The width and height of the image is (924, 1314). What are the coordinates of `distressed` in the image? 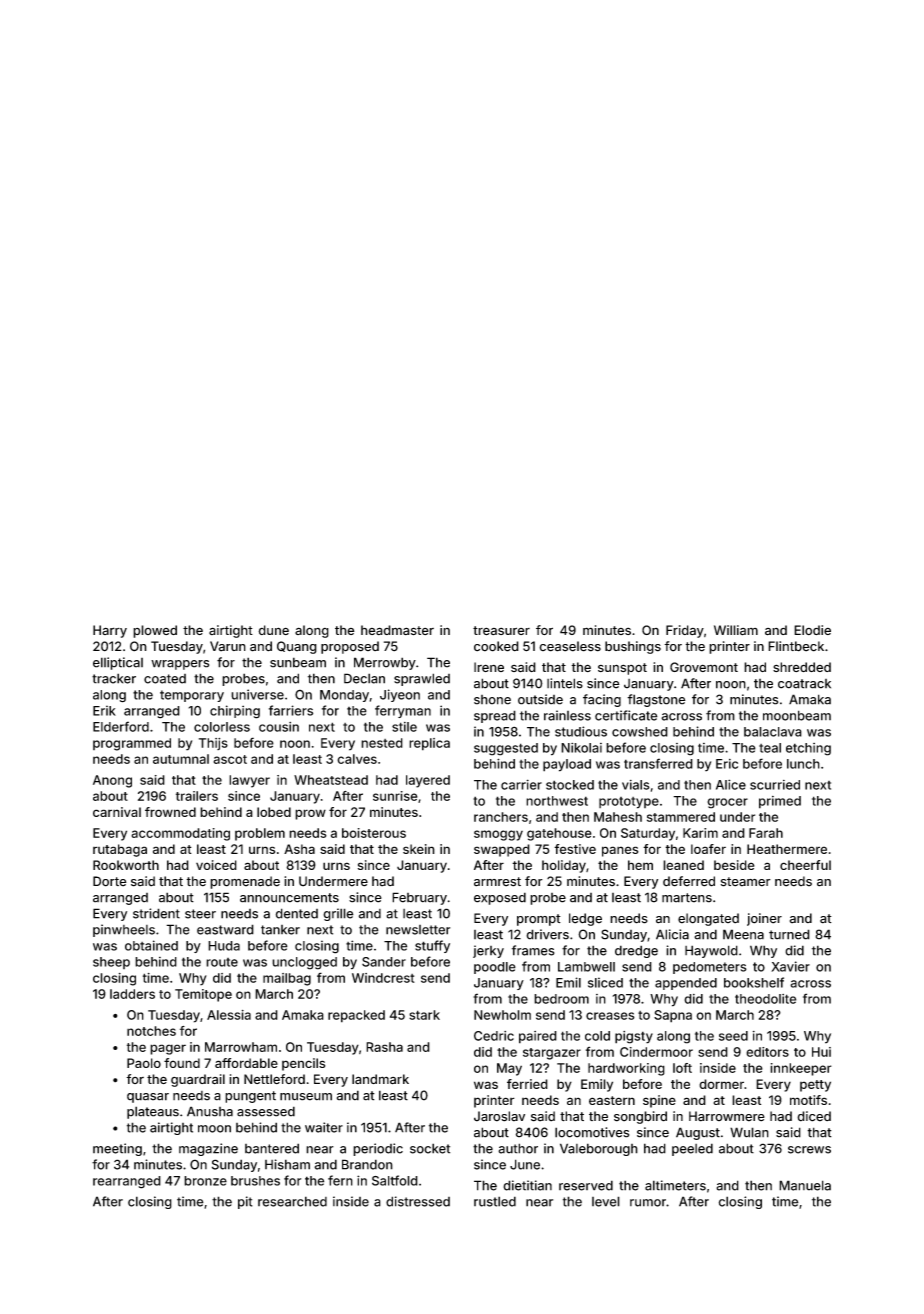 It's located at (418, 1201).
